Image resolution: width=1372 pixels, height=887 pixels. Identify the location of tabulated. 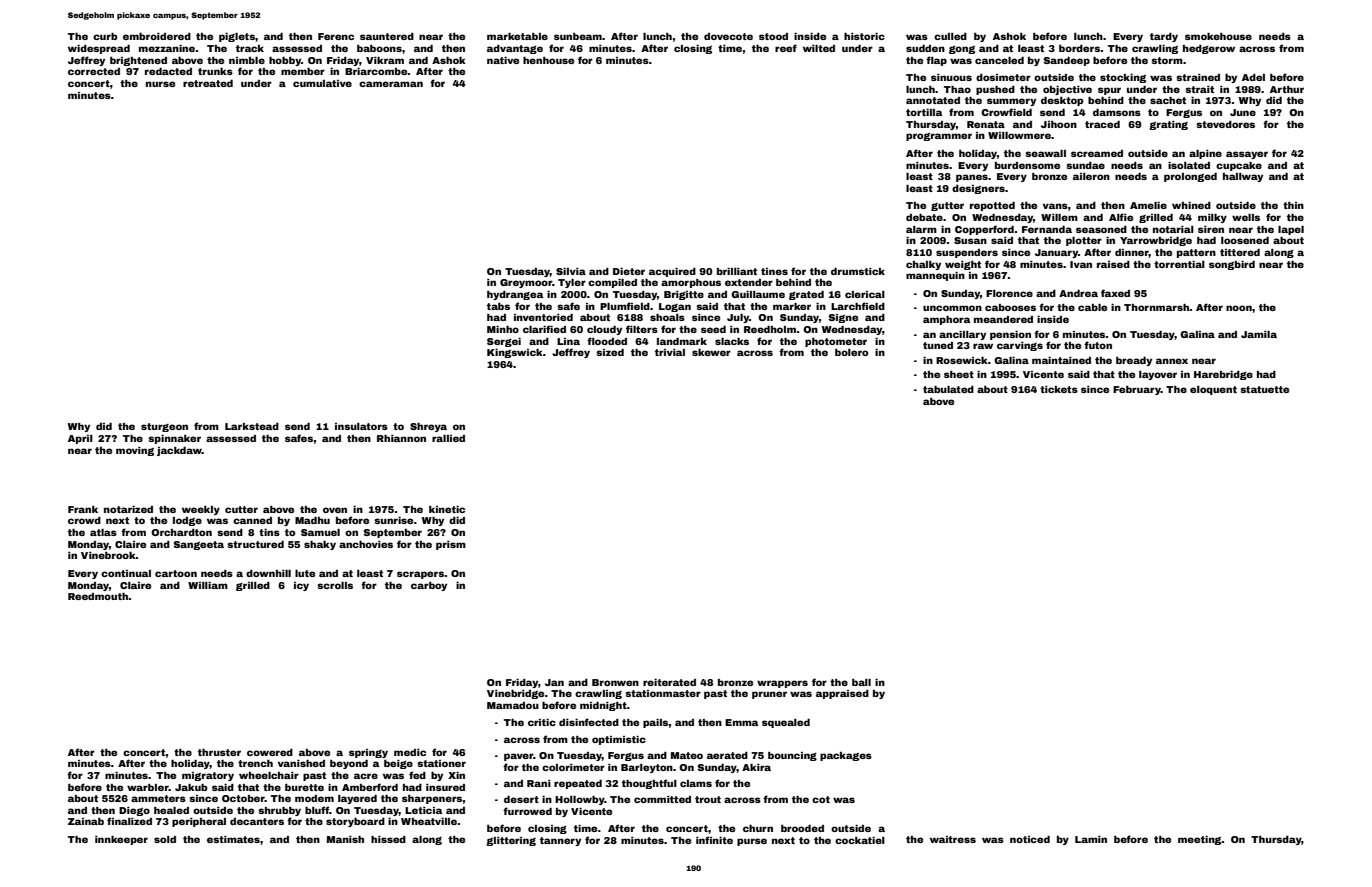
(948, 389).
